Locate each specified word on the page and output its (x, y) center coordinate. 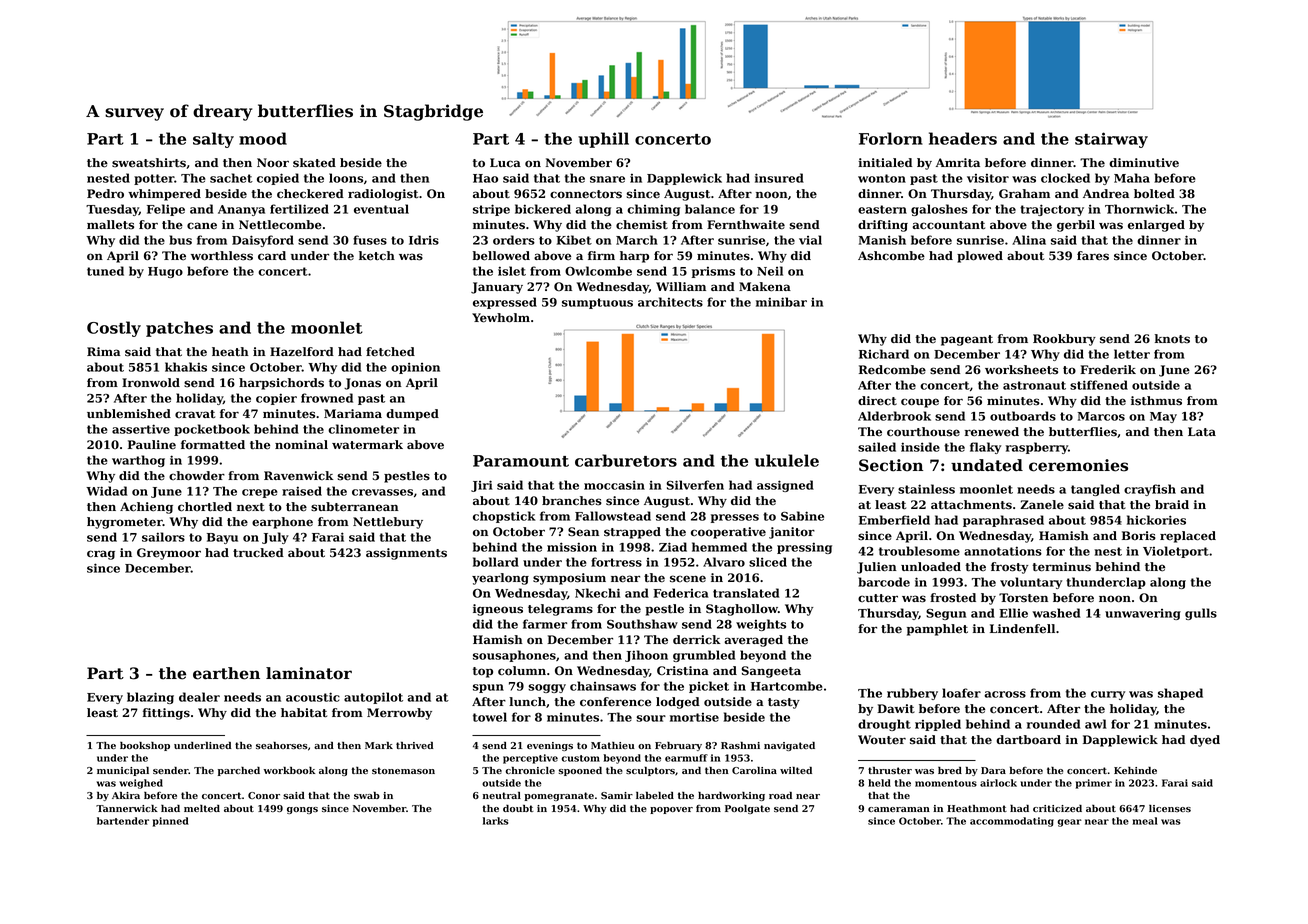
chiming (653, 210)
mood (263, 138)
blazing (150, 698)
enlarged (1156, 226)
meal (1145, 821)
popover (671, 810)
